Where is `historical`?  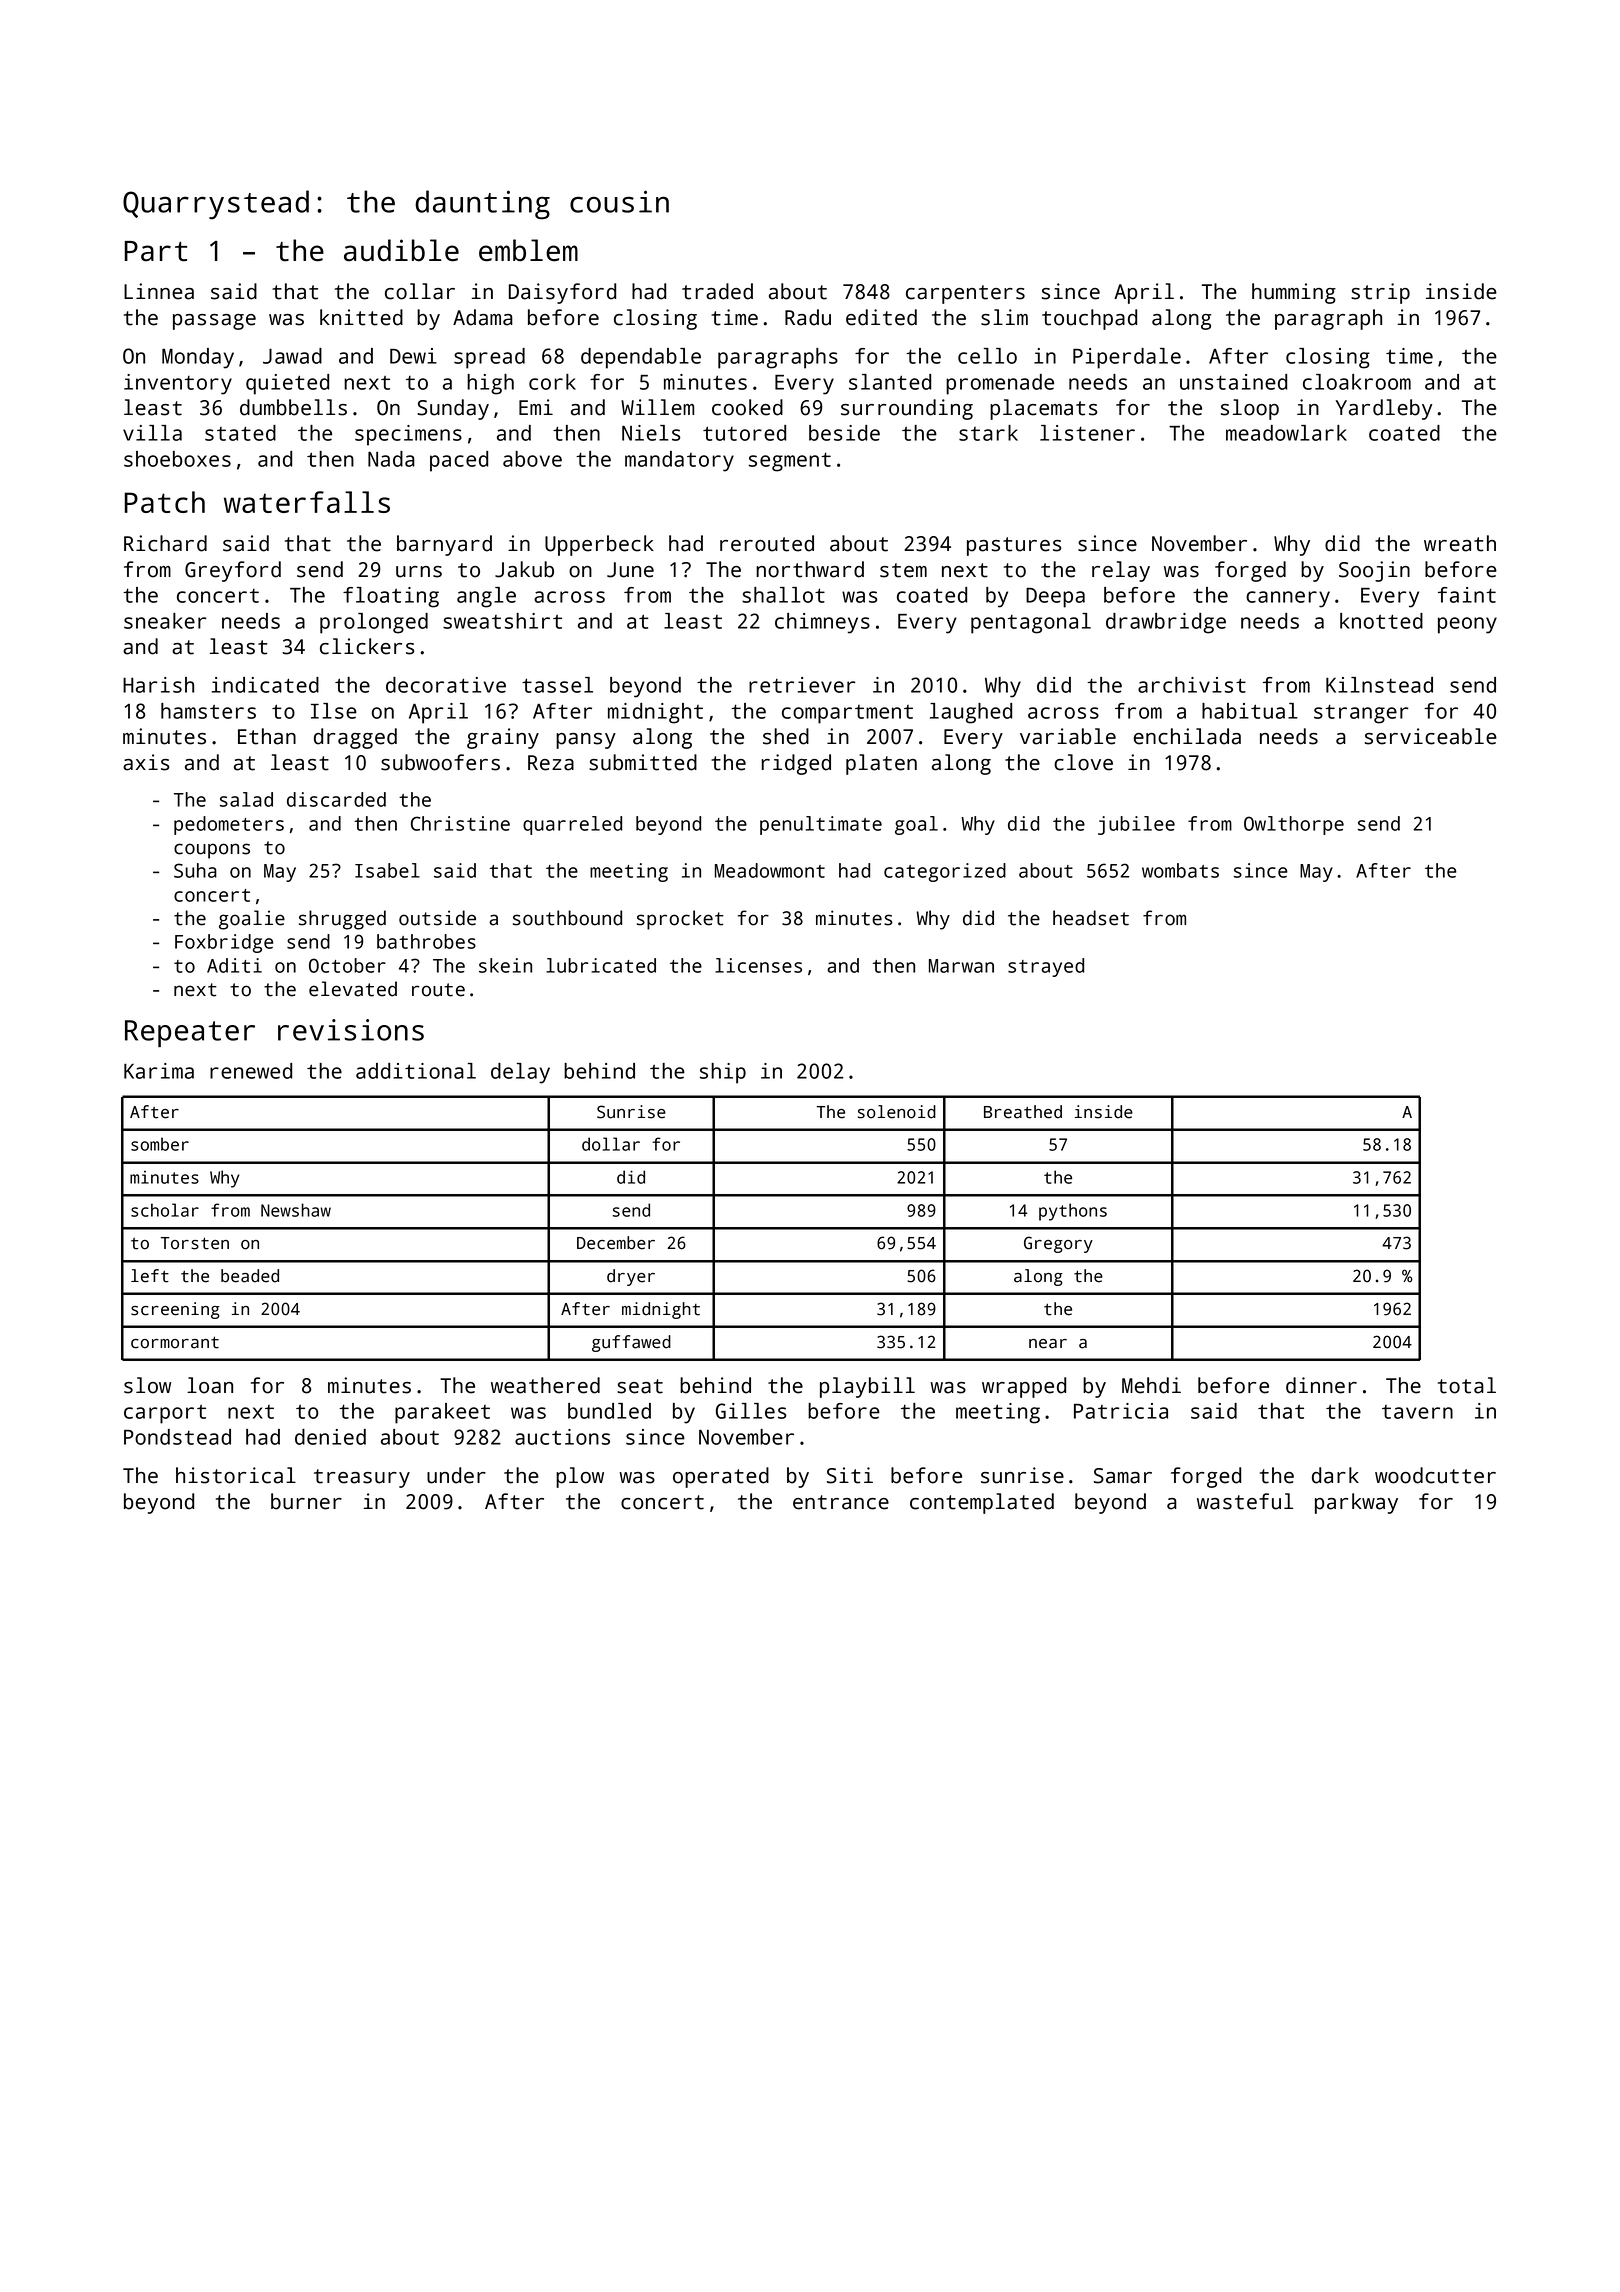
historical is located at coordinates (236, 1475).
